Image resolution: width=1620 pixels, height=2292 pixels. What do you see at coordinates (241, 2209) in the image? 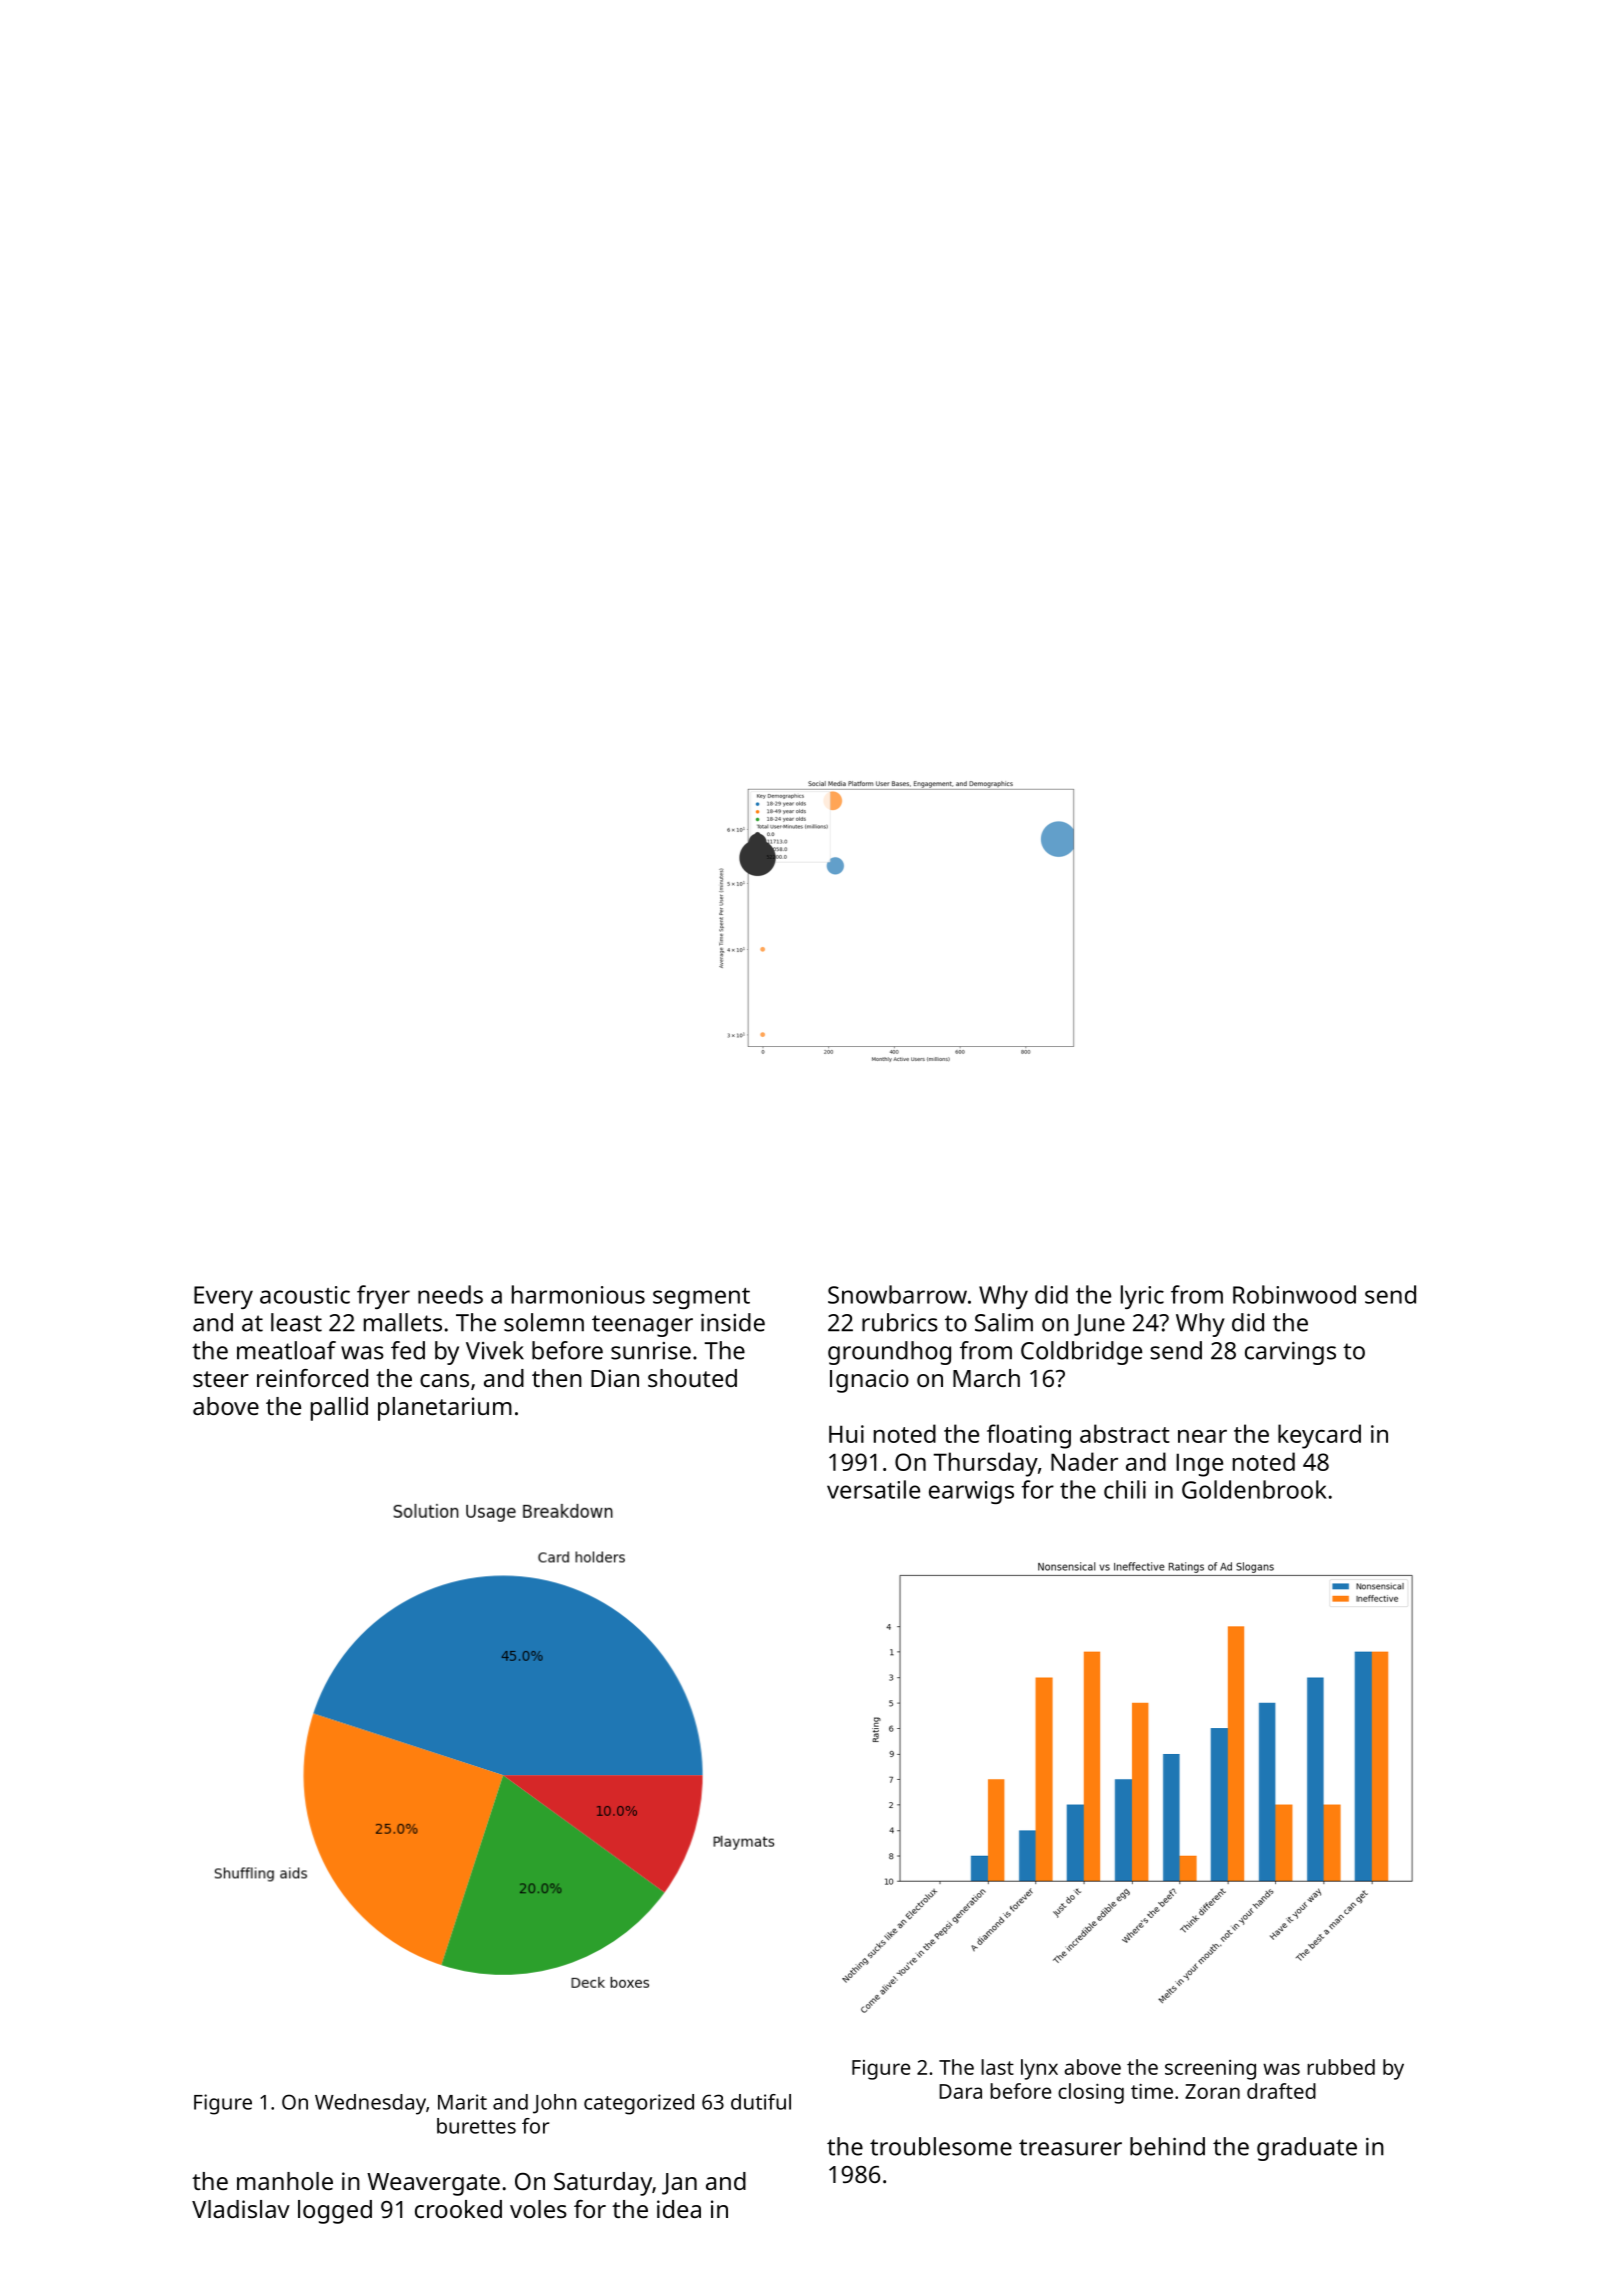
I see `Vladislav` at bounding box center [241, 2209].
